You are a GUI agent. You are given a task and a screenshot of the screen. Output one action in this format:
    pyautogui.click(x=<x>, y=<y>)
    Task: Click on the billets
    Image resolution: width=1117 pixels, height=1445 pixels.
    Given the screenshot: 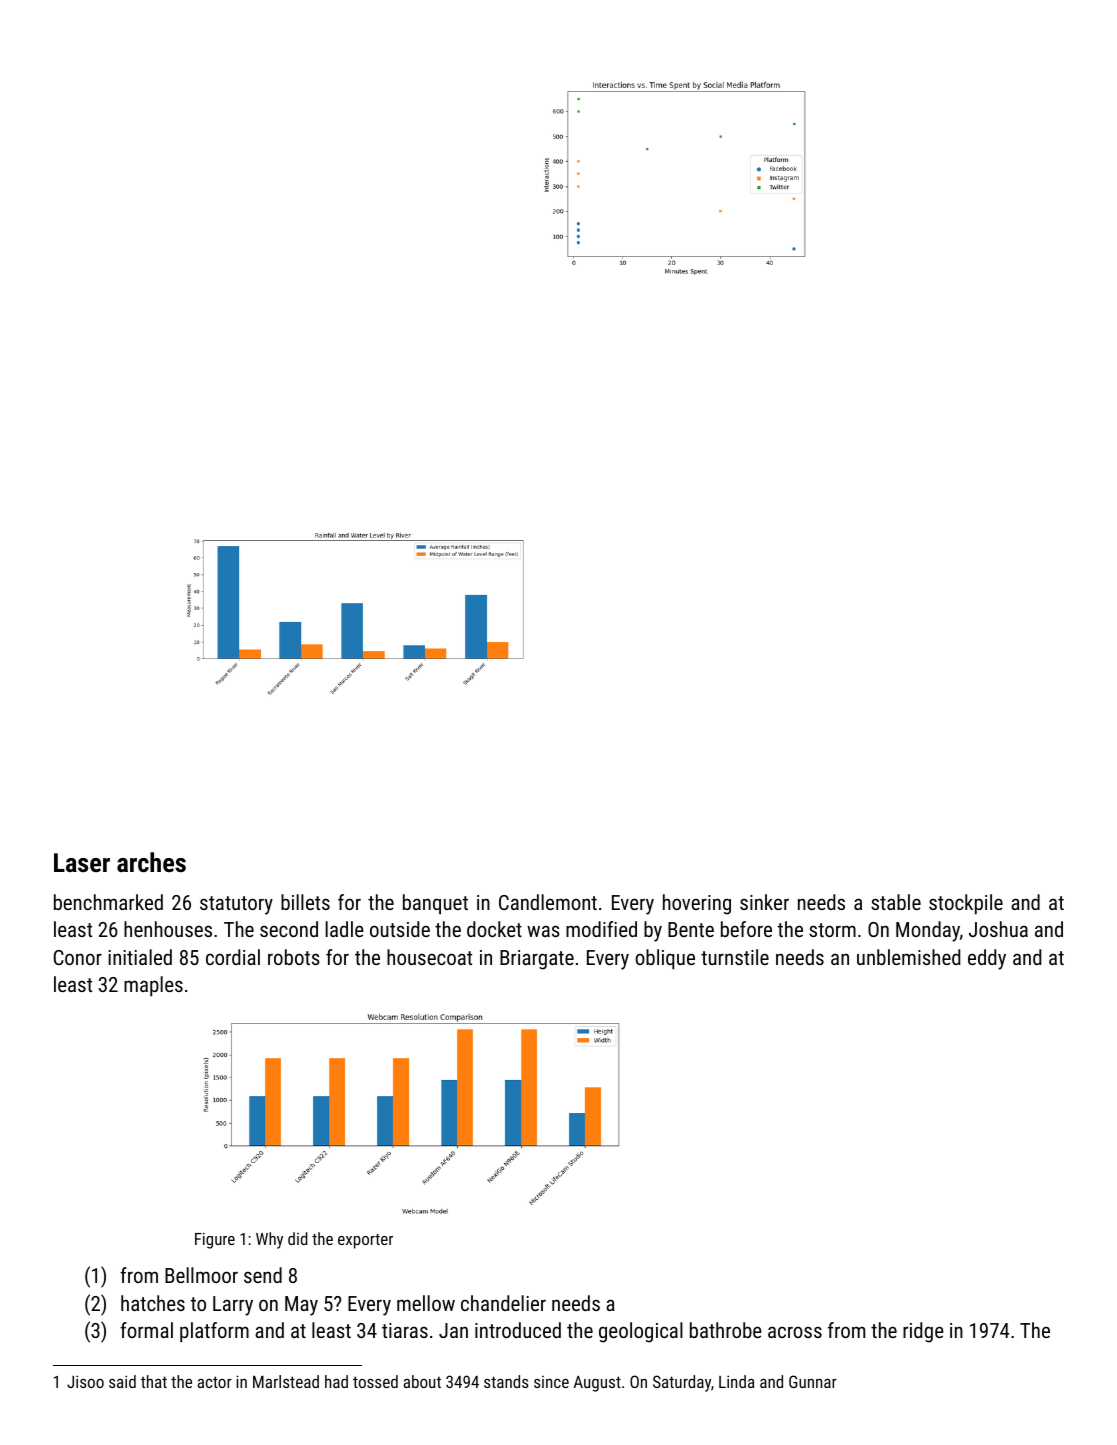 What is the action you would take?
    pyautogui.click(x=305, y=902)
